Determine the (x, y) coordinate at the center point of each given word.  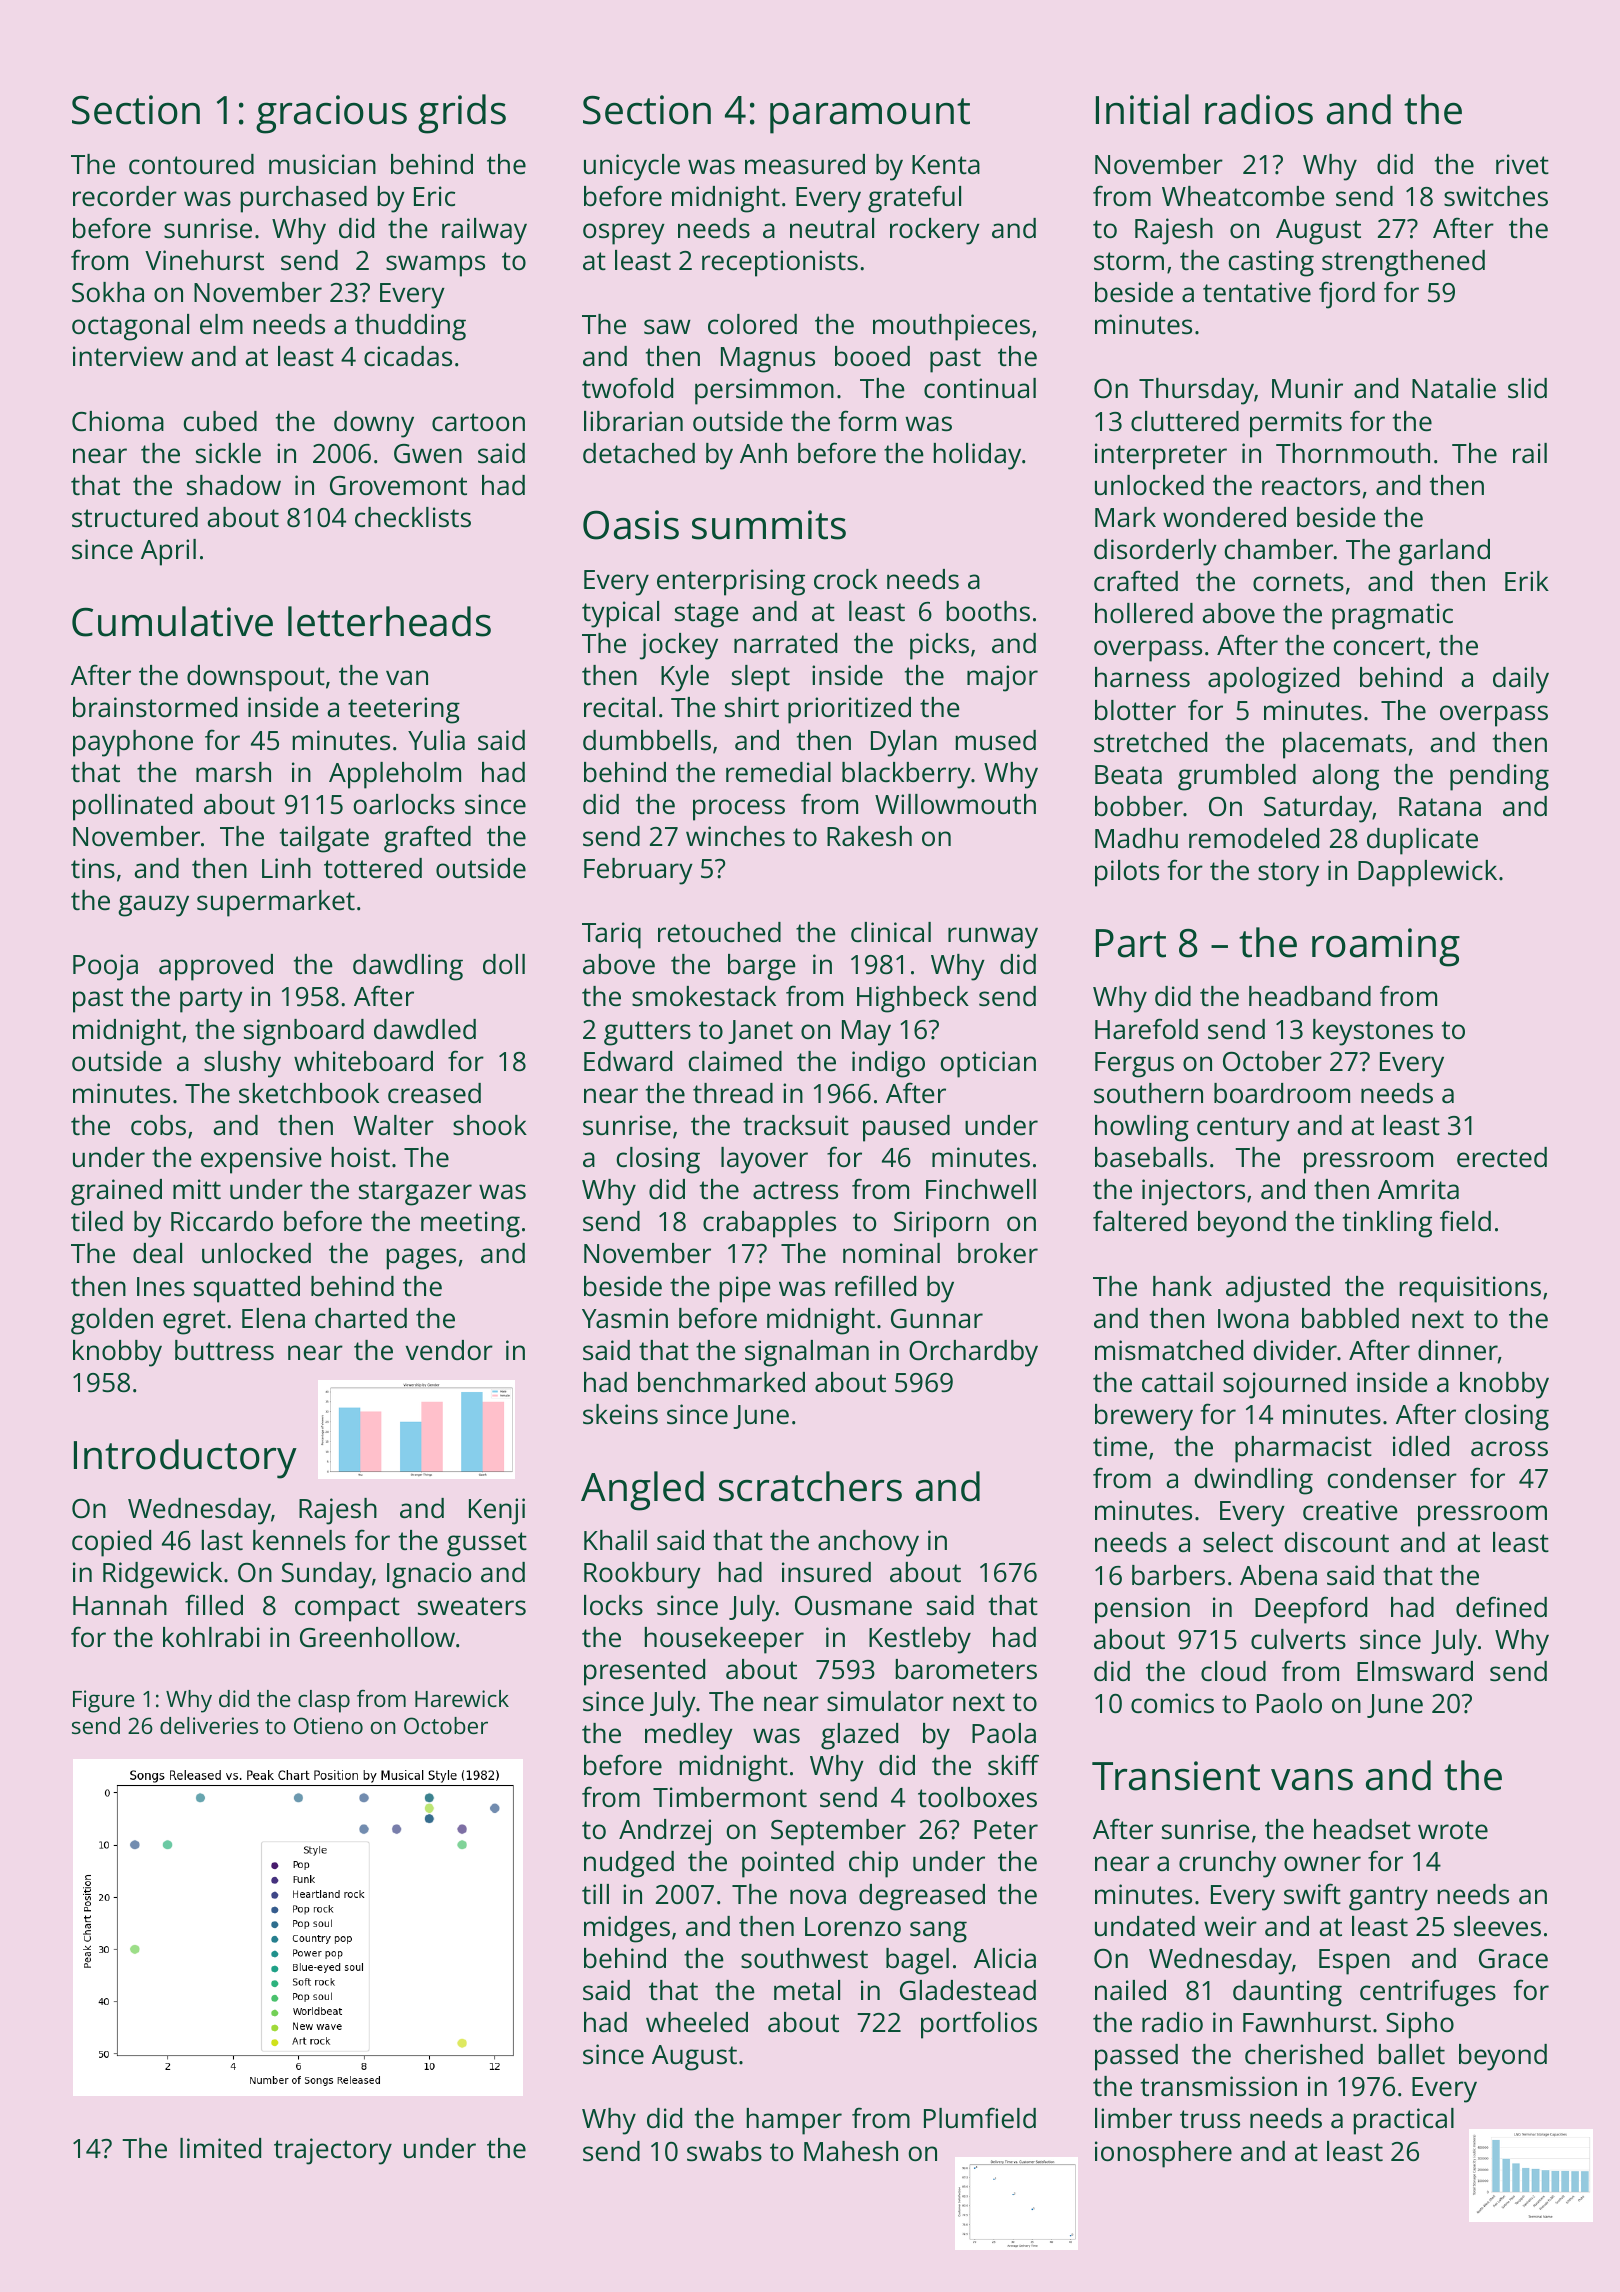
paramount (870, 116)
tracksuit (796, 1125)
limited (220, 2148)
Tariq (611, 935)
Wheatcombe (1243, 196)
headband (1310, 996)
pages (421, 1259)
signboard (304, 1032)
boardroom (1282, 1093)
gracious (331, 114)
